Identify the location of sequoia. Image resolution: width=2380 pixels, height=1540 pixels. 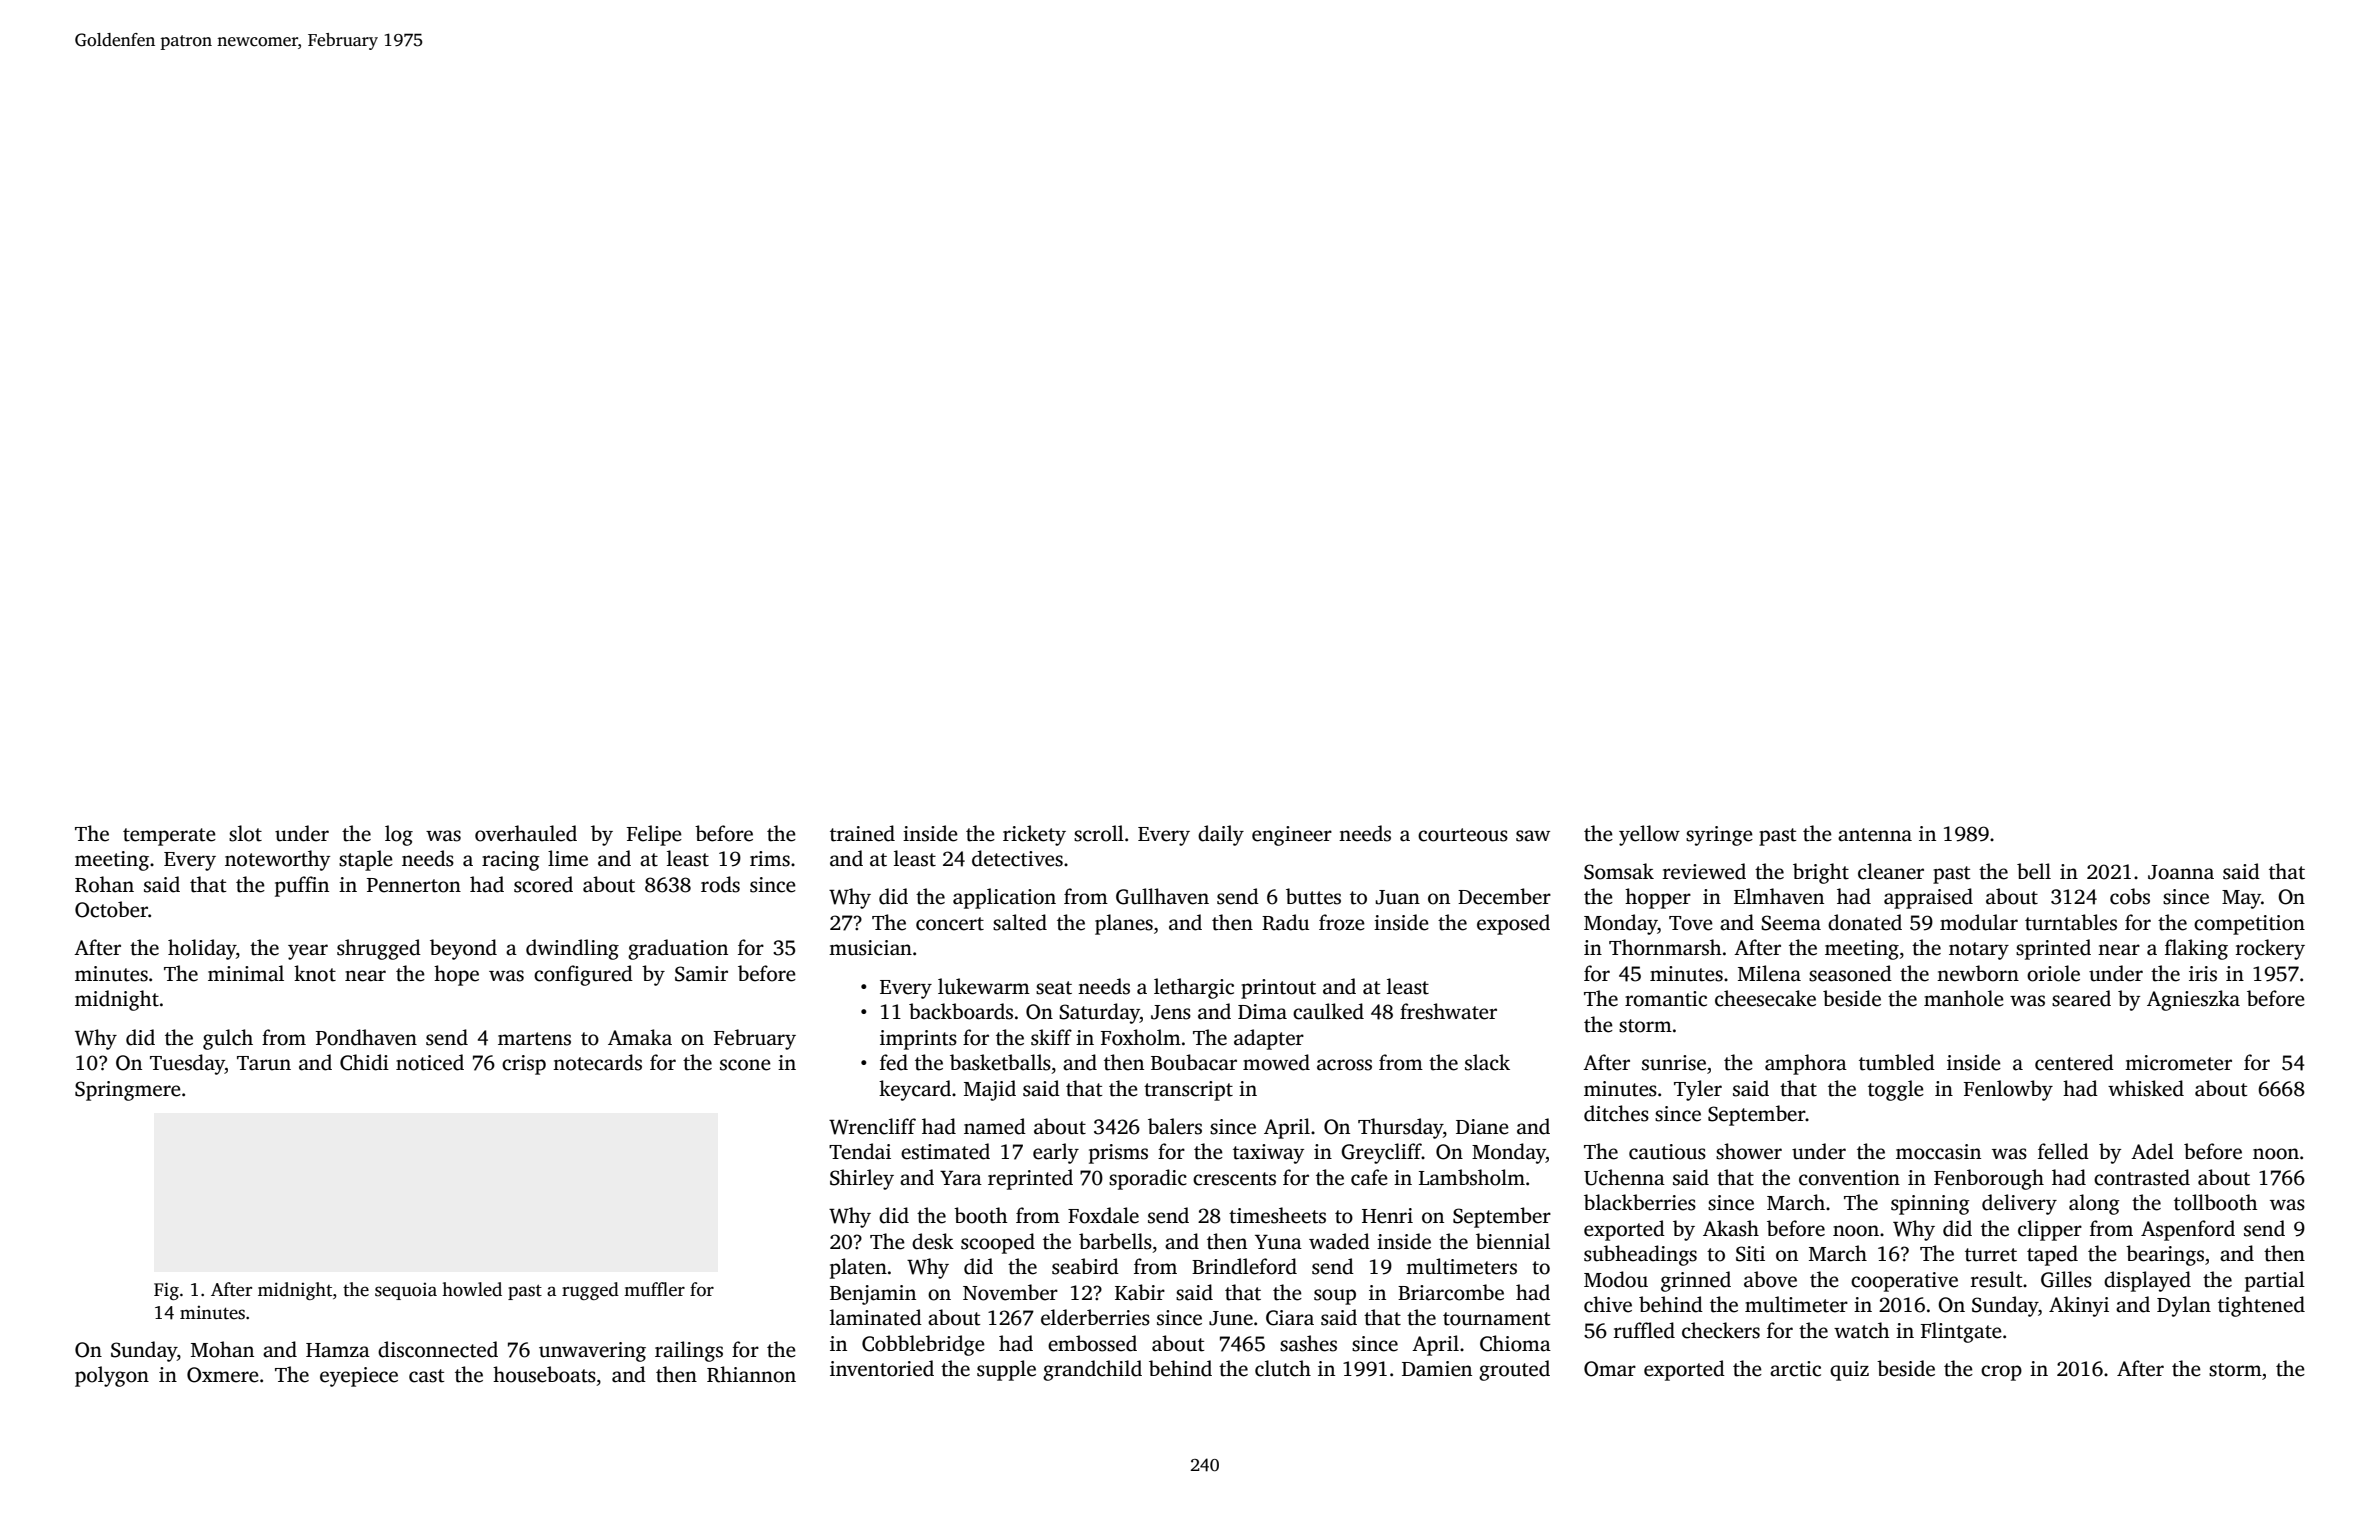
(406, 1291).
